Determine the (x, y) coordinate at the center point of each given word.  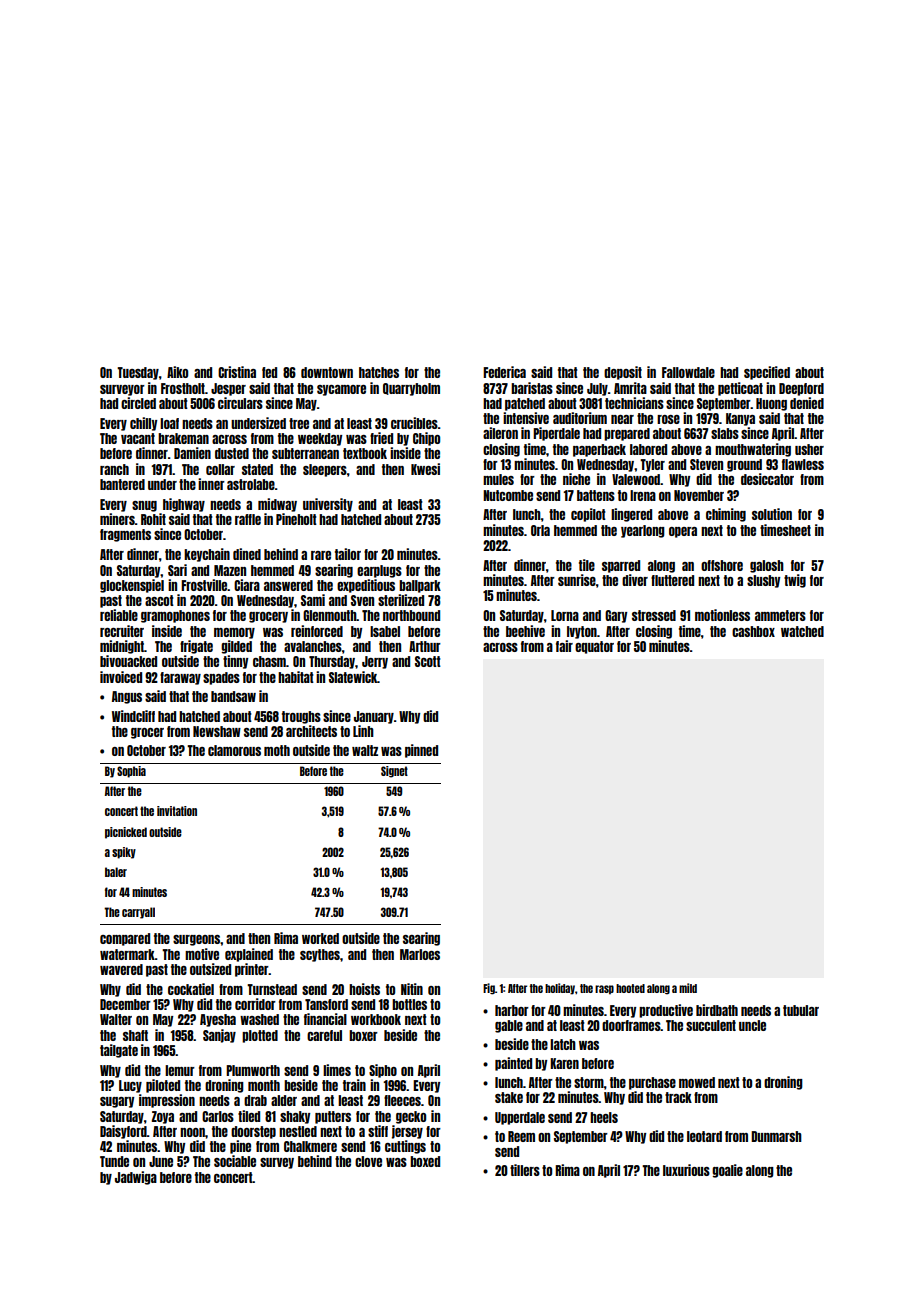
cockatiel (191, 989)
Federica (504, 372)
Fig (489, 989)
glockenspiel (132, 586)
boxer (363, 1035)
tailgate (119, 1051)
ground (744, 465)
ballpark (420, 586)
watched (802, 631)
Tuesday (138, 373)
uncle (752, 1025)
